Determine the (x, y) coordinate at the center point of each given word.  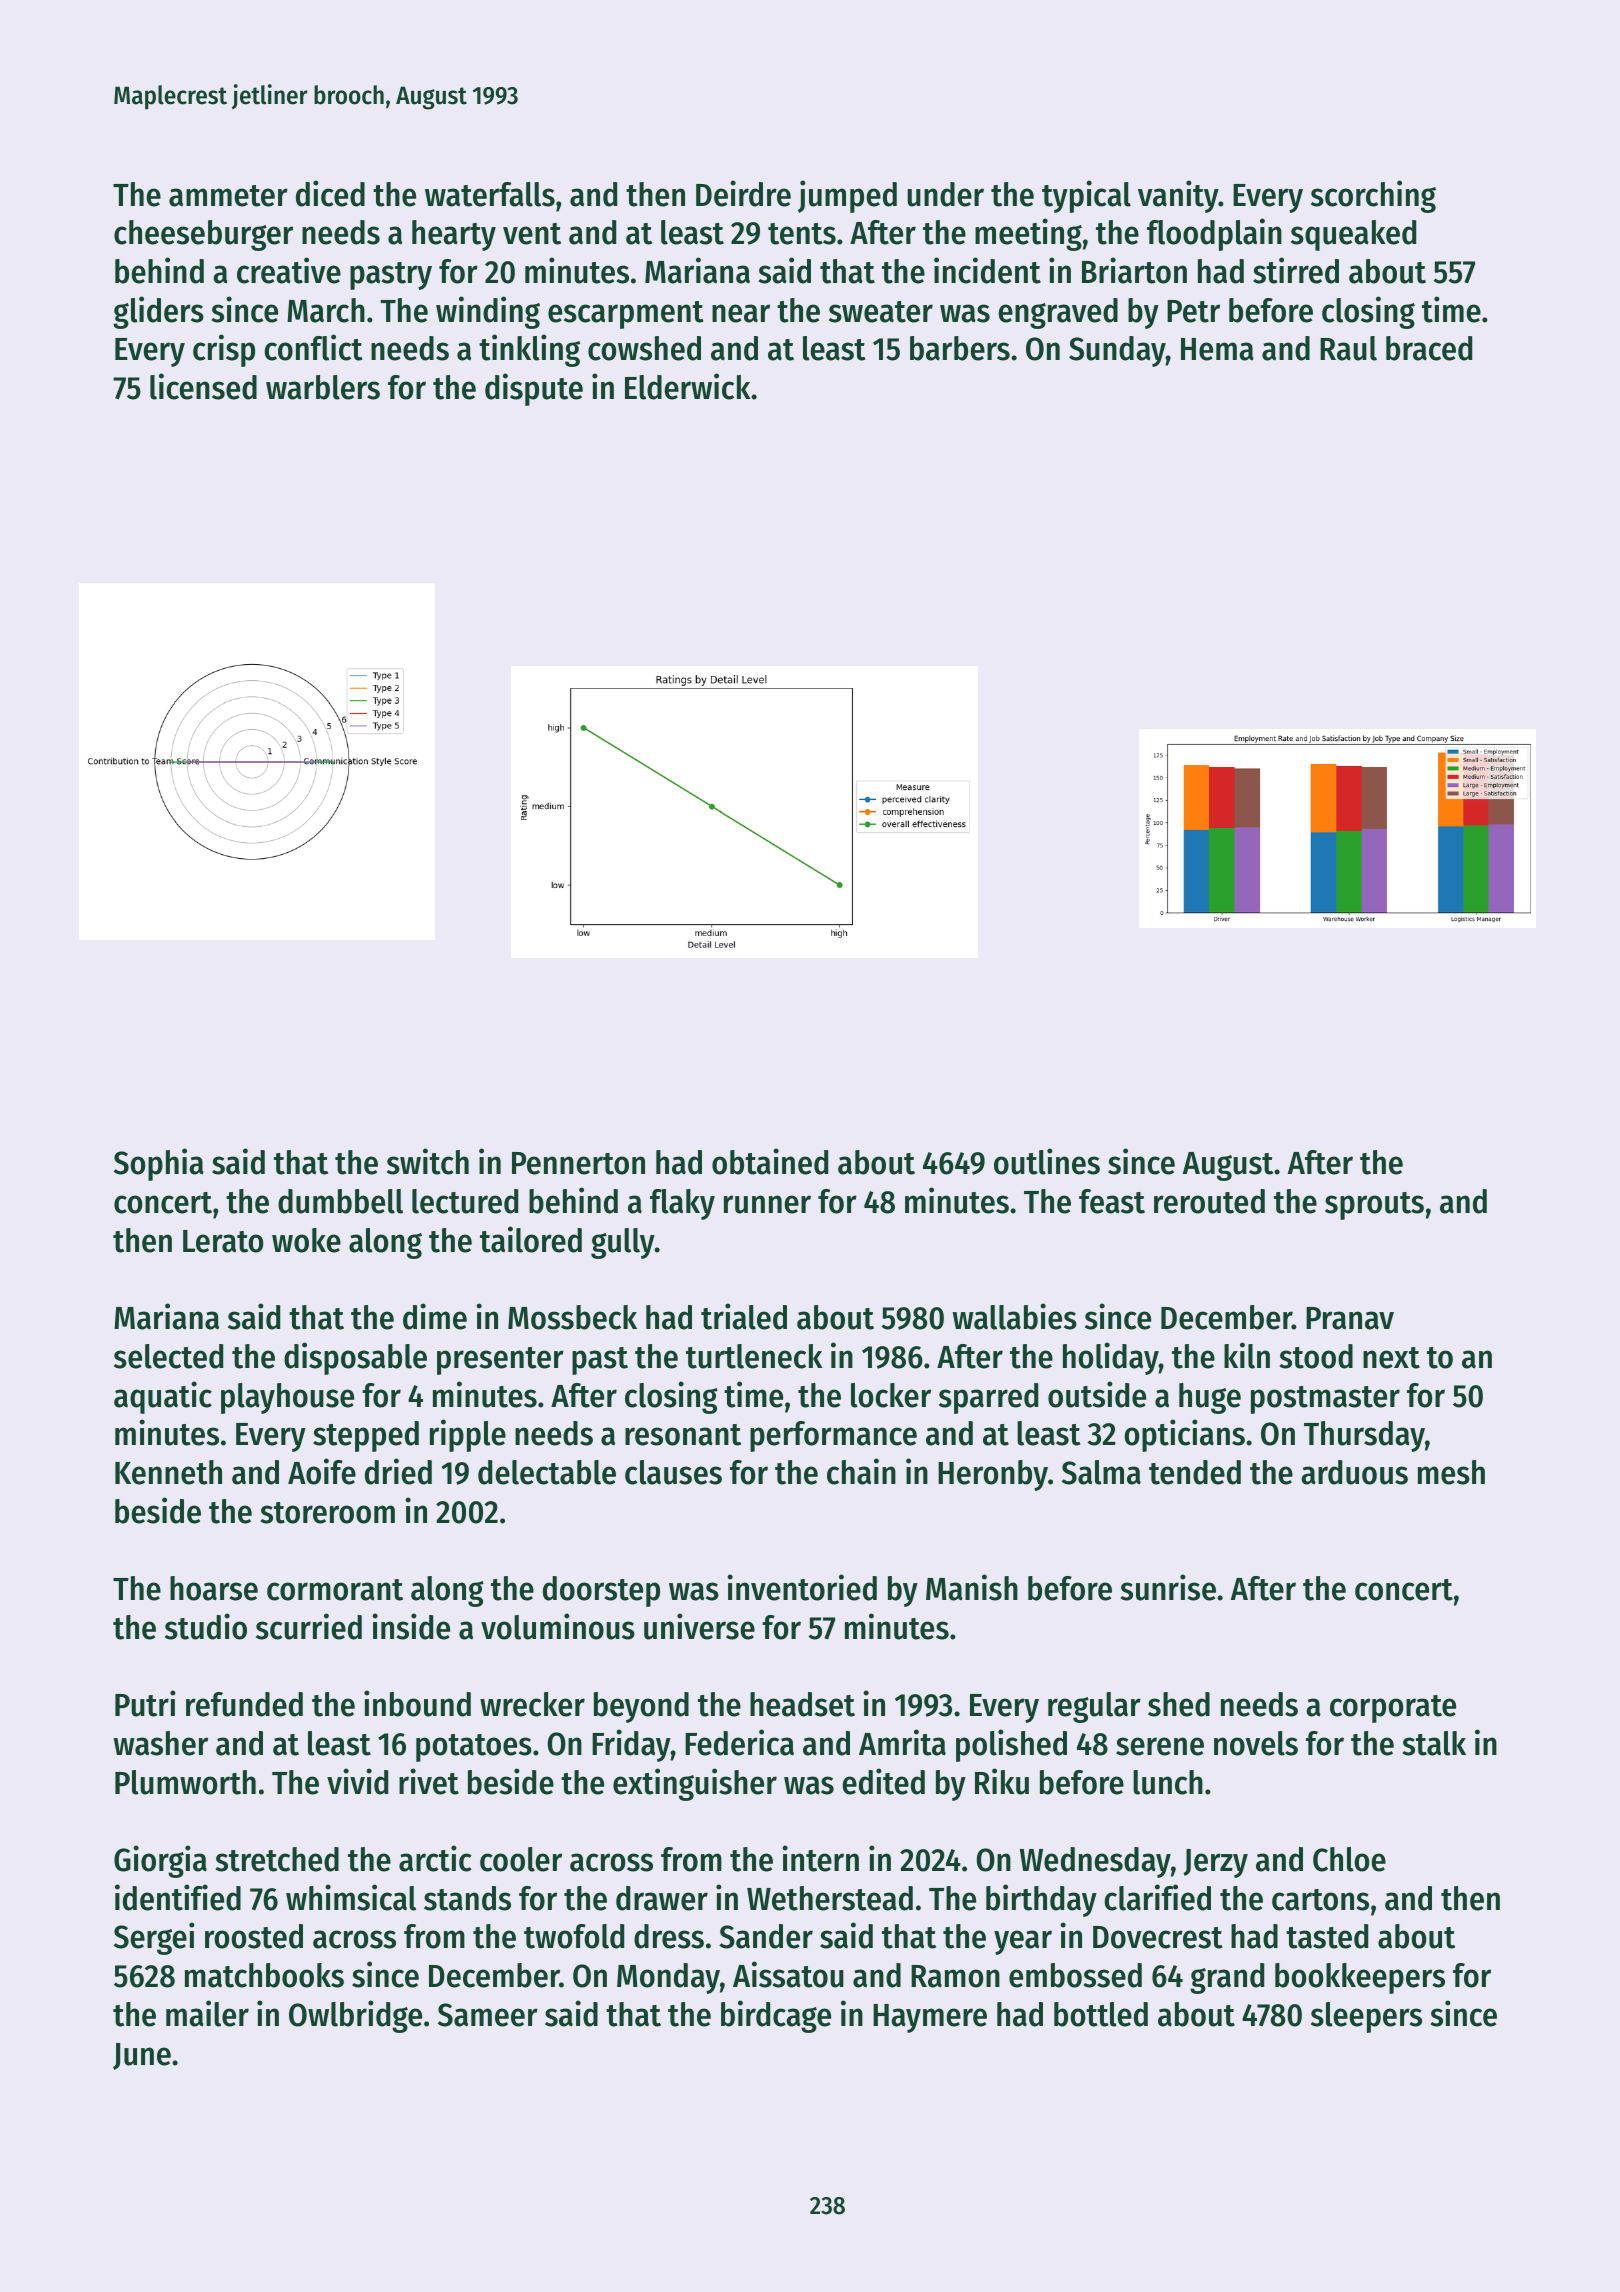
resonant (683, 1435)
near (741, 313)
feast (1112, 1201)
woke (306, 1240)
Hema (1217, 349)
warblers (323, 387)
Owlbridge (355, 2016)
